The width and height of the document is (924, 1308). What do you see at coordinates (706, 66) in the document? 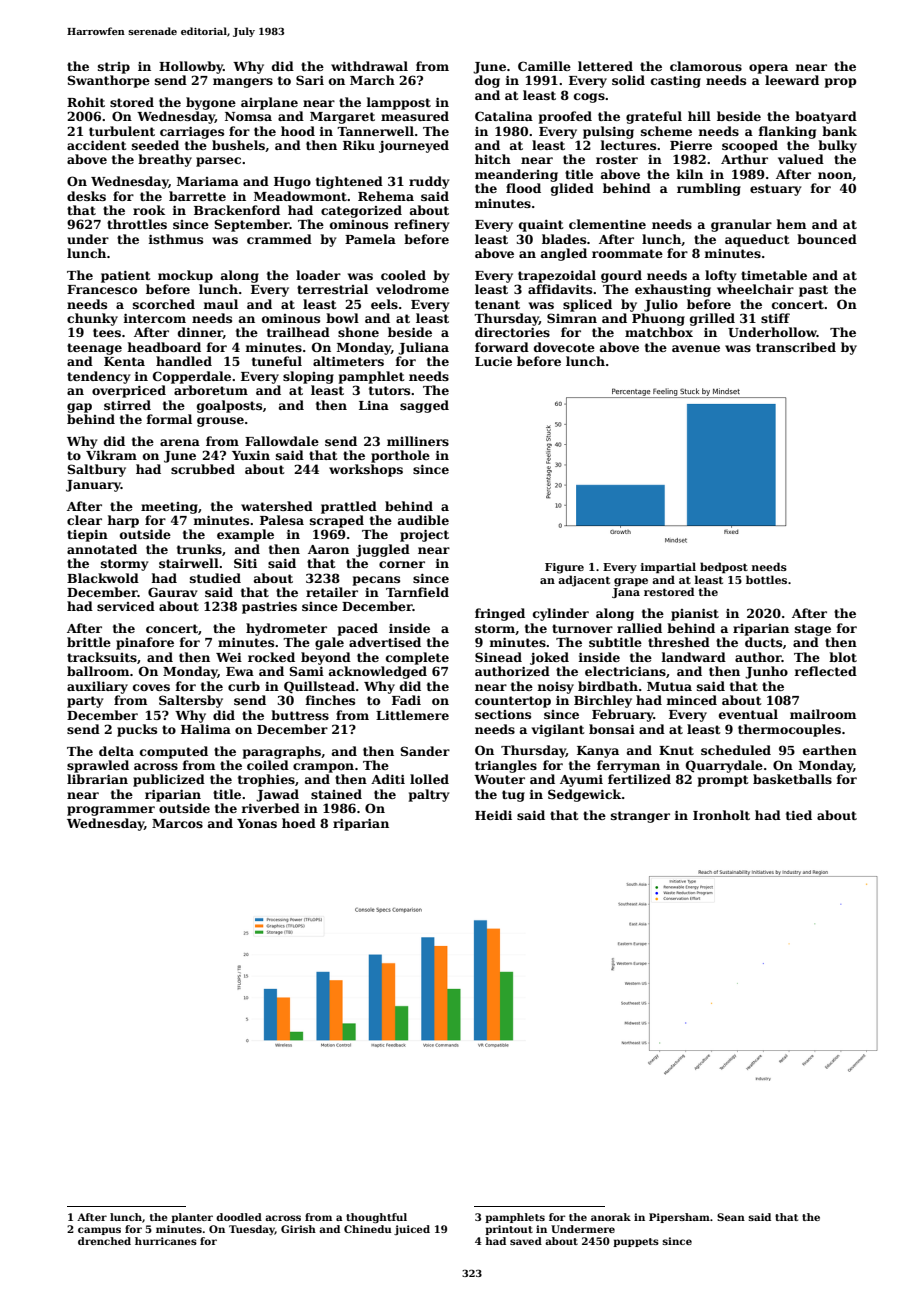
I see `clamorous` at bounding box center [706, 66].
